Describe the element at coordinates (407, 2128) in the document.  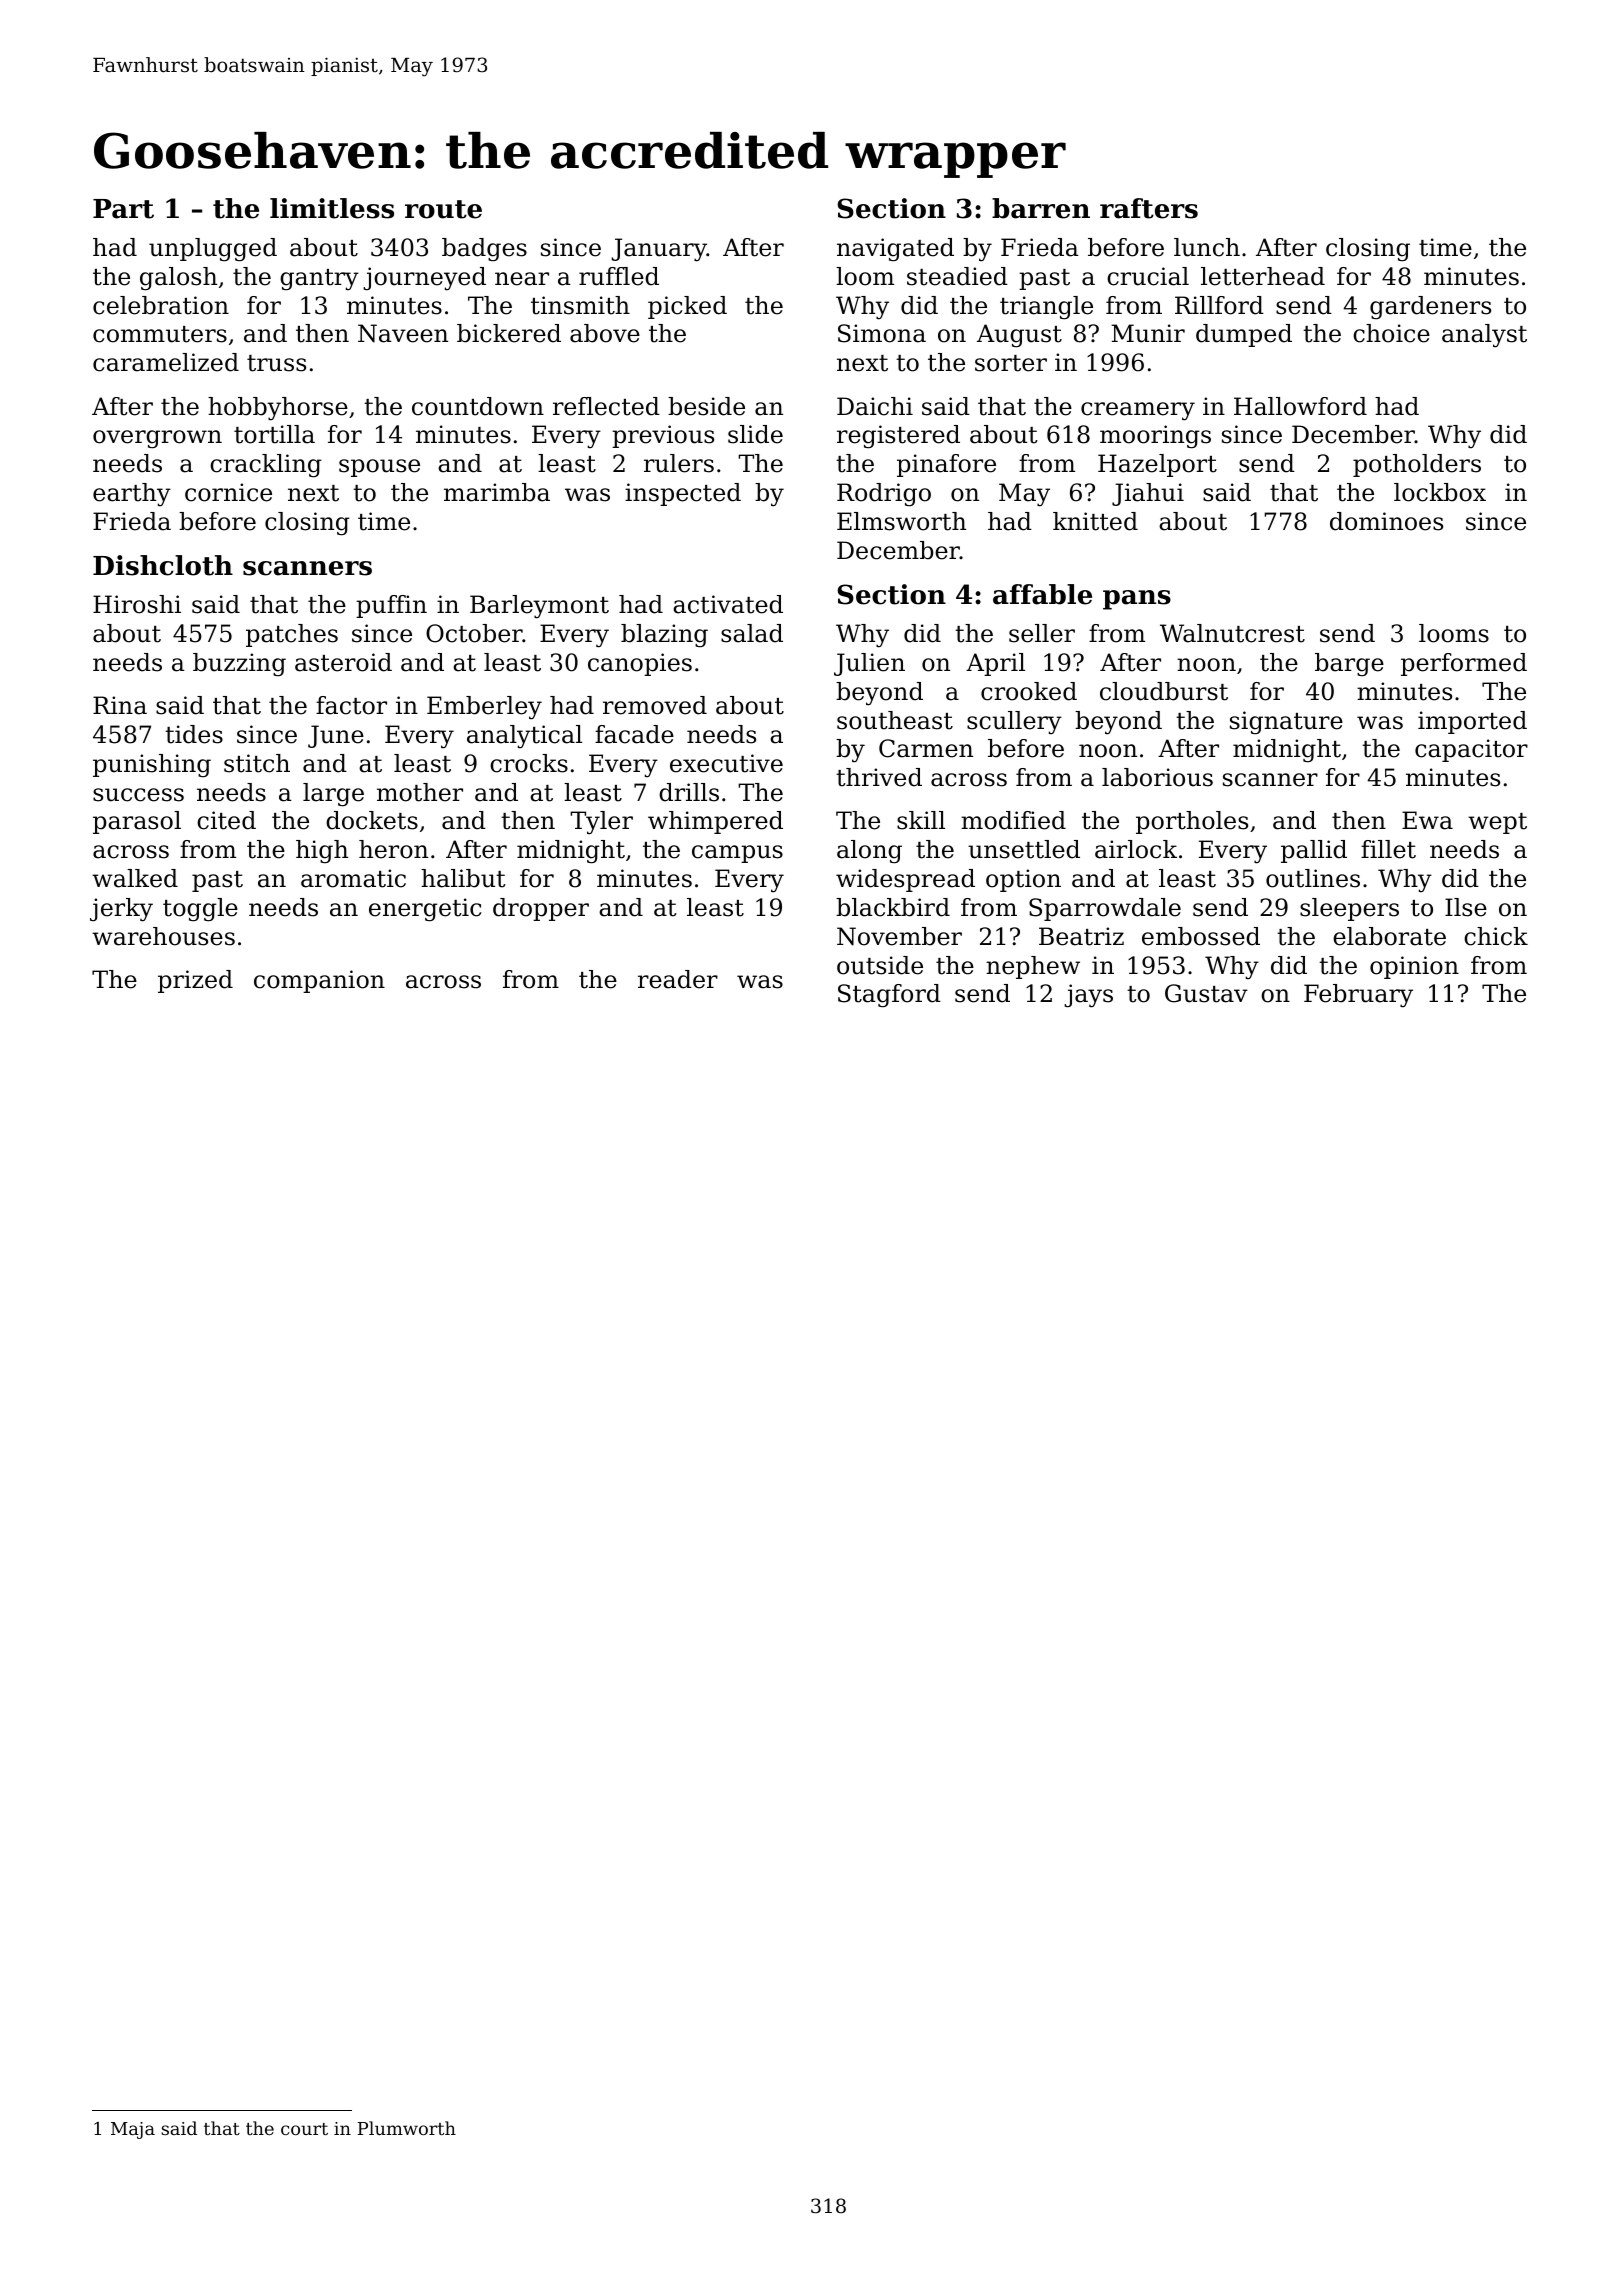
I see `Plumworth` at that location.
